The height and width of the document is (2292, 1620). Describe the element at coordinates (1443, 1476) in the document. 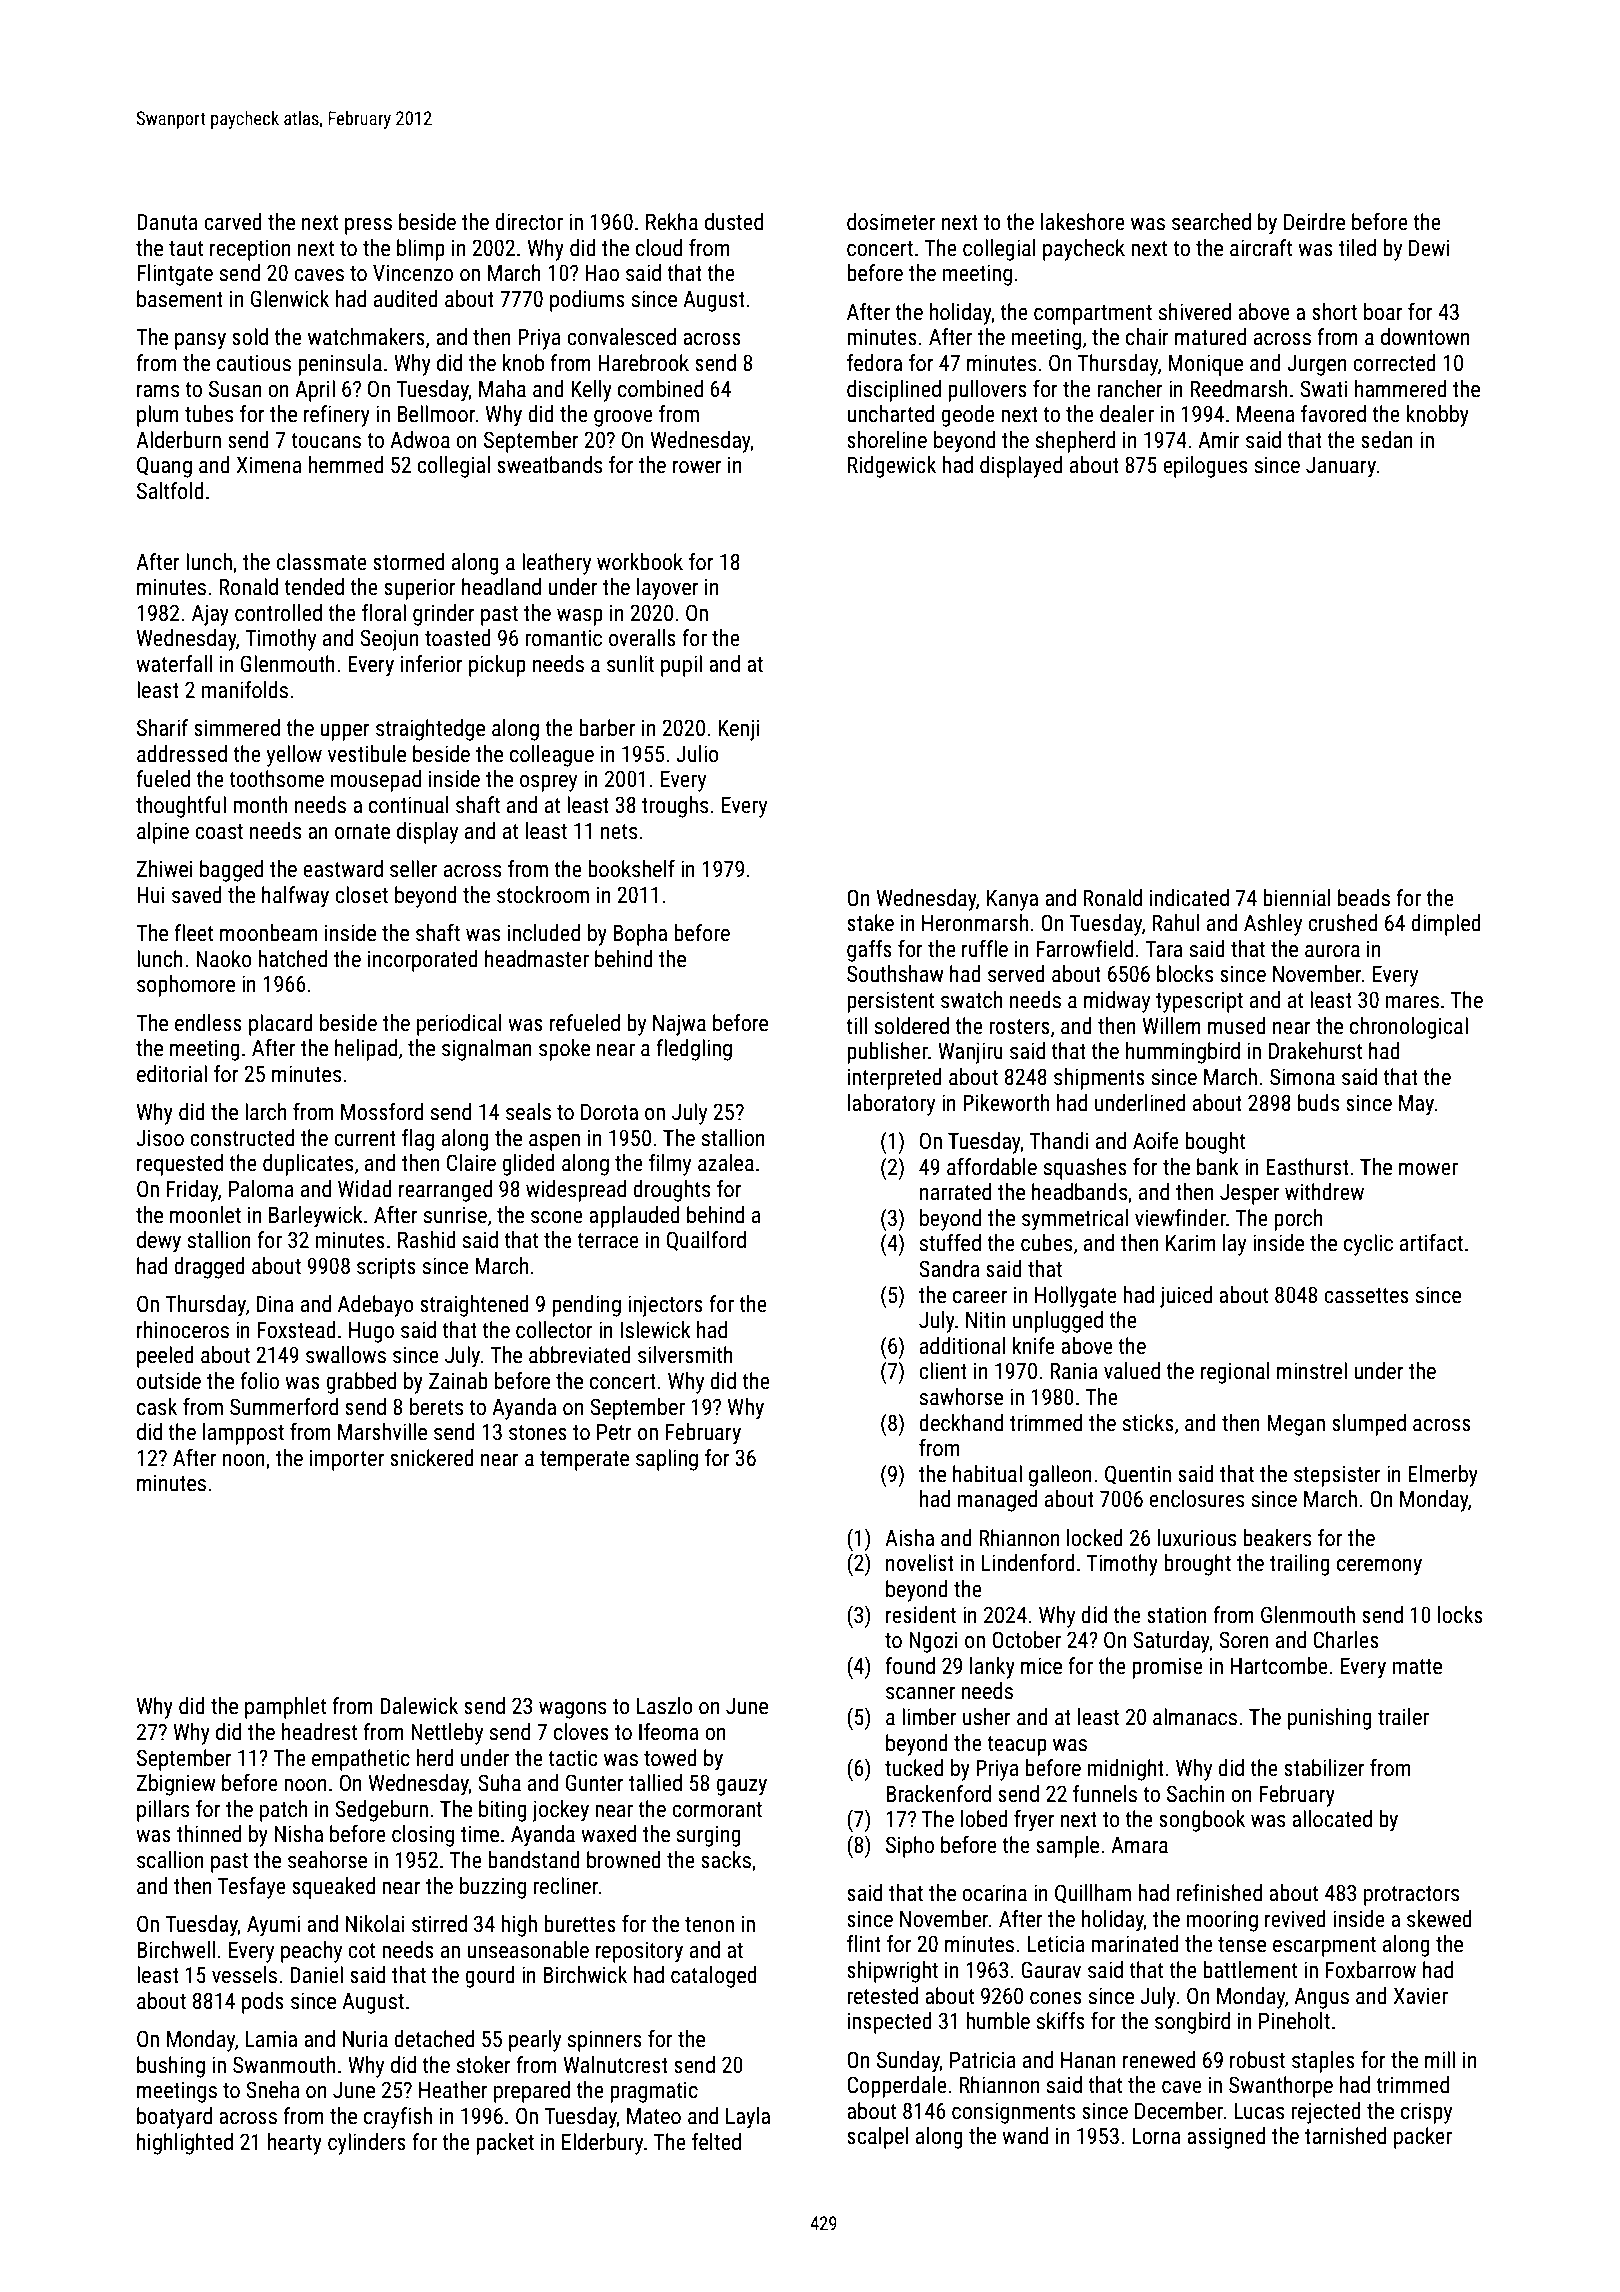

I see `Elmerby` at that location.
